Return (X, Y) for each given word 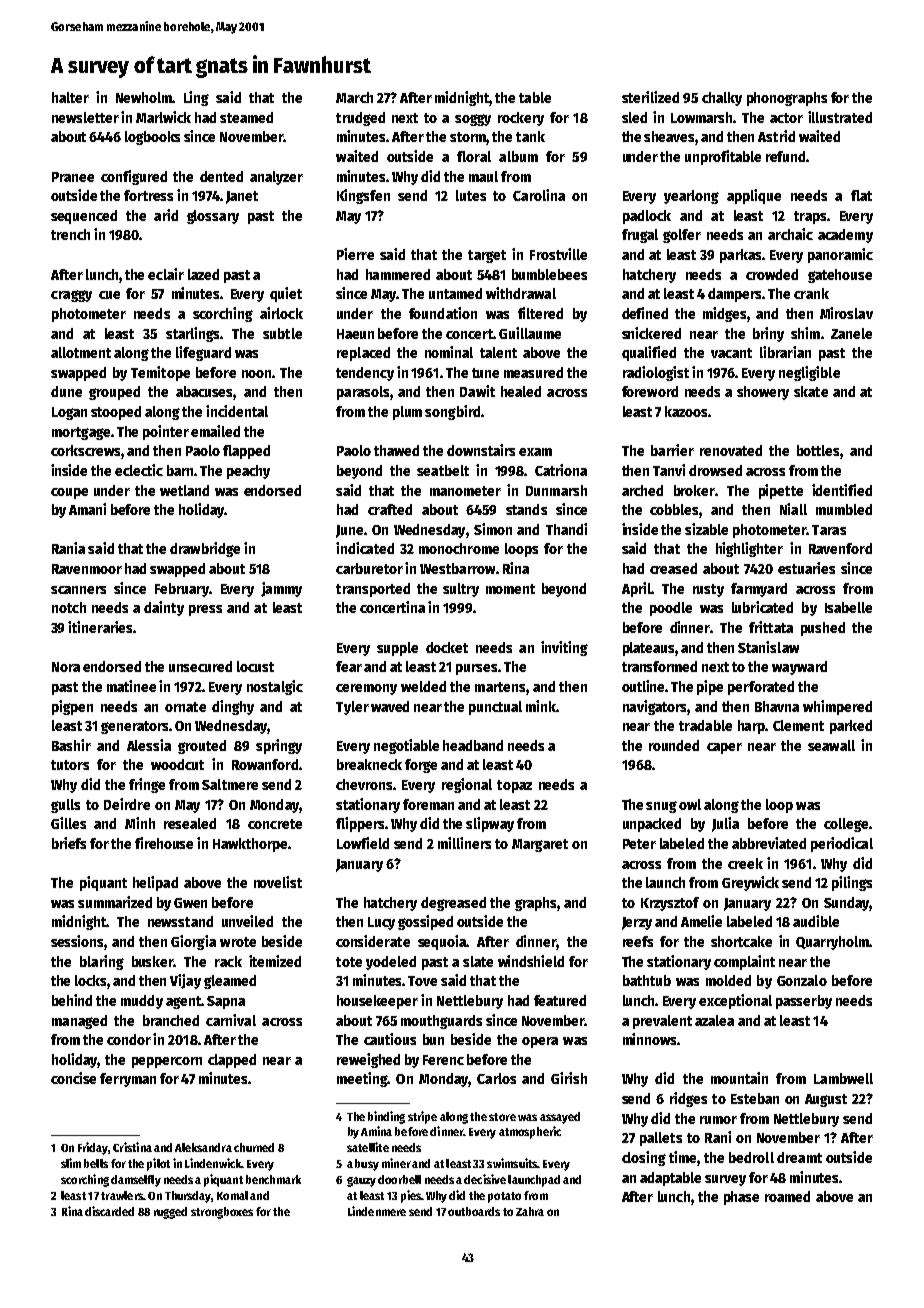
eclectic (139, 470)
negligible (809, 373)
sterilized (650, 97)
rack (228, 961)
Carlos (496, 1078)
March (354, 97)
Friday (93, 1148)
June (349, 531)
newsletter (85, 117)
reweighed (368, 1060)
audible (816, 921)
